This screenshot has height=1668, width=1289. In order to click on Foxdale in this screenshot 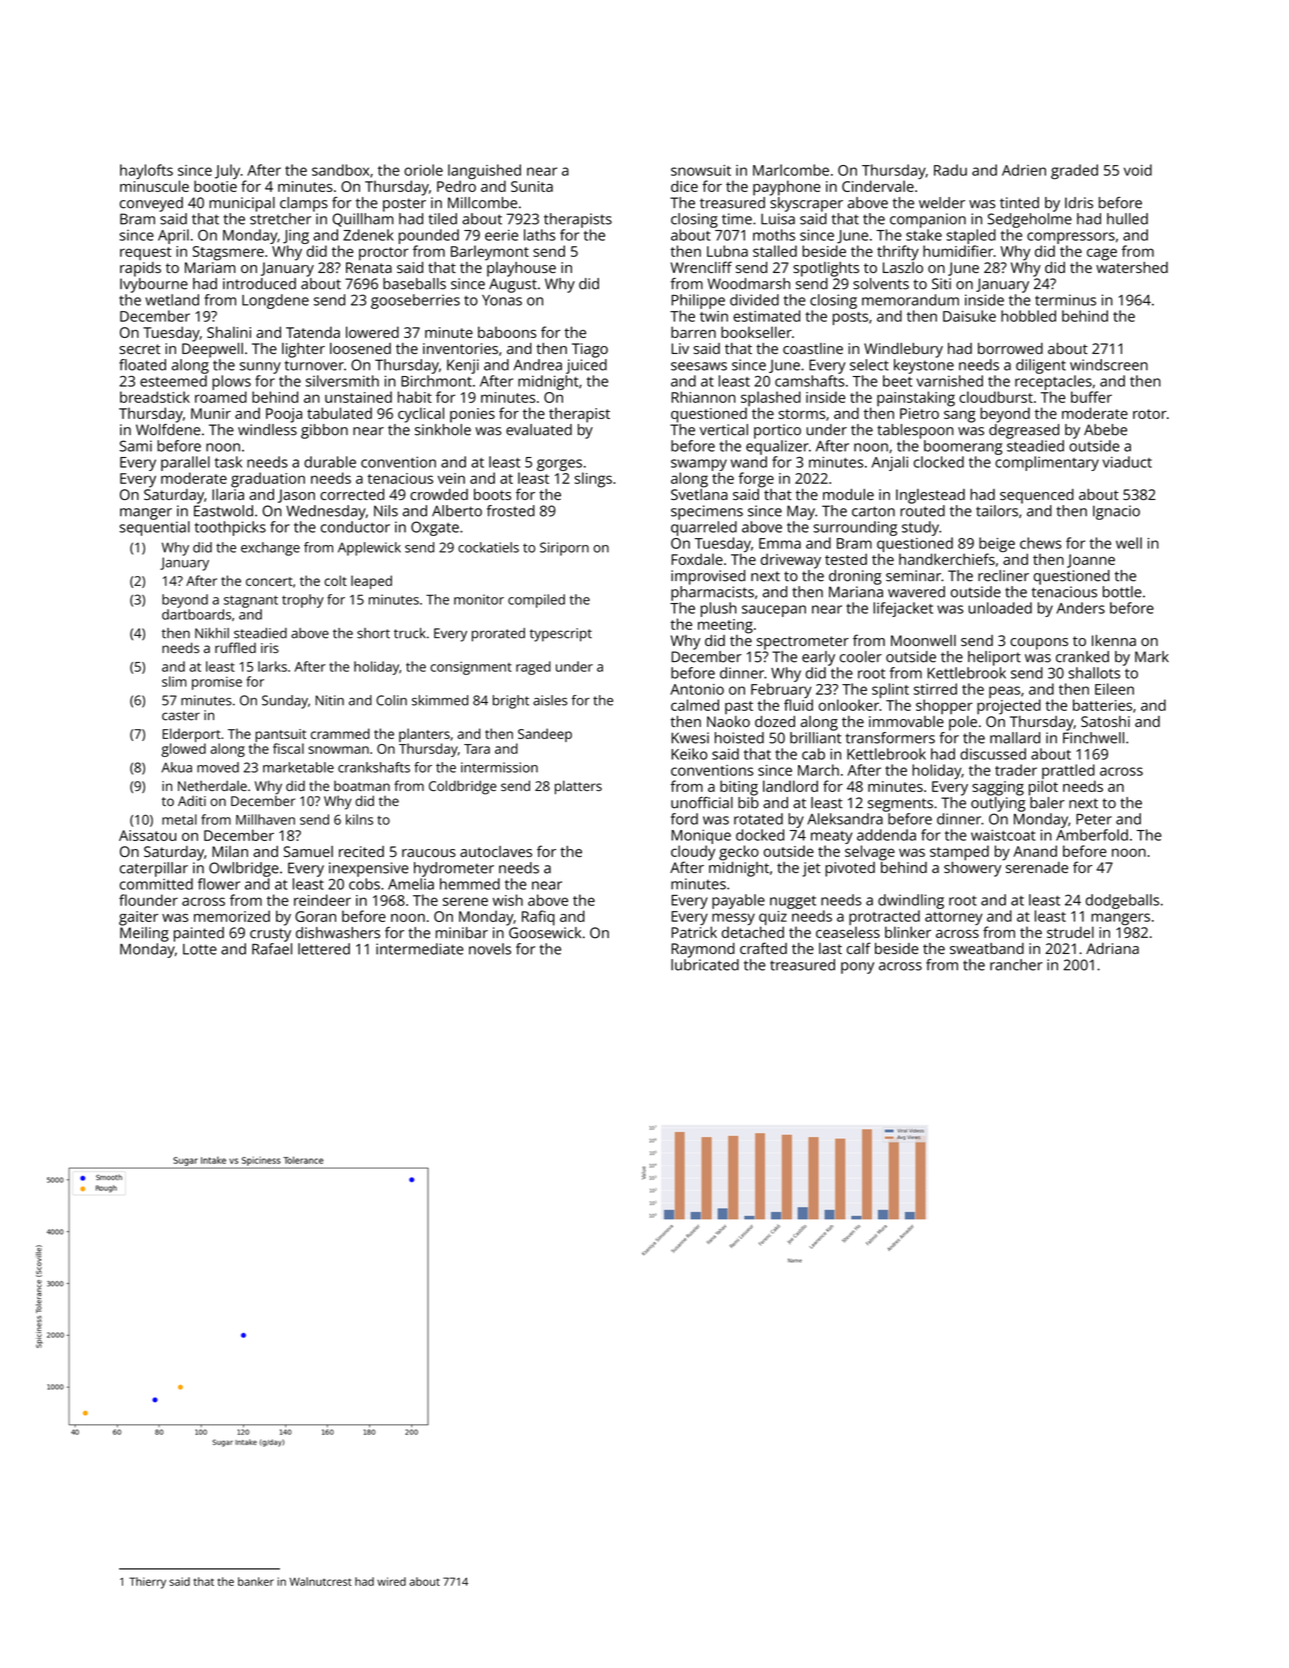, I will do `click(697, 559)`.
